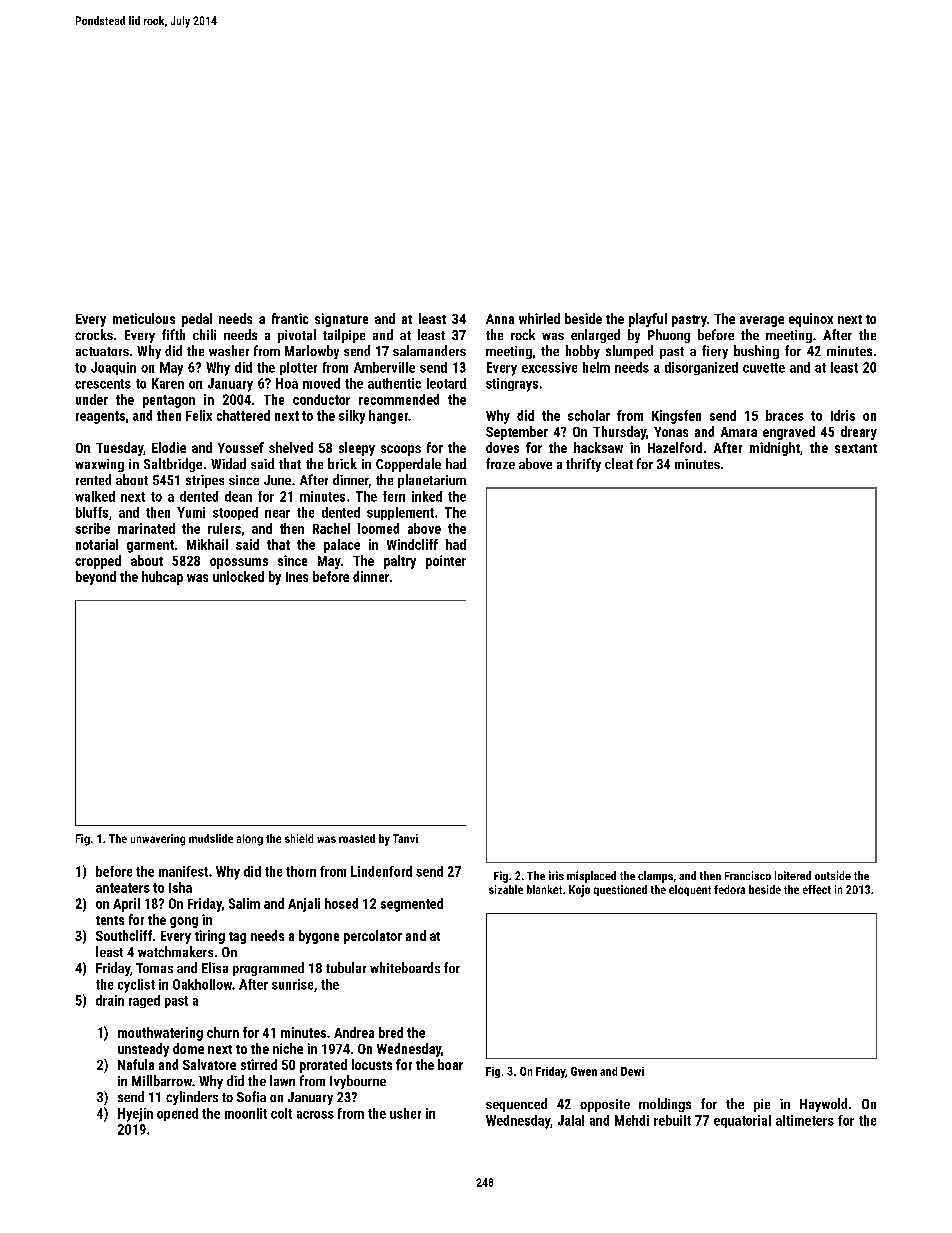 The width and height of the screenshot is (952, 1233). I want to click on Tanvi, so click(405, 838).
